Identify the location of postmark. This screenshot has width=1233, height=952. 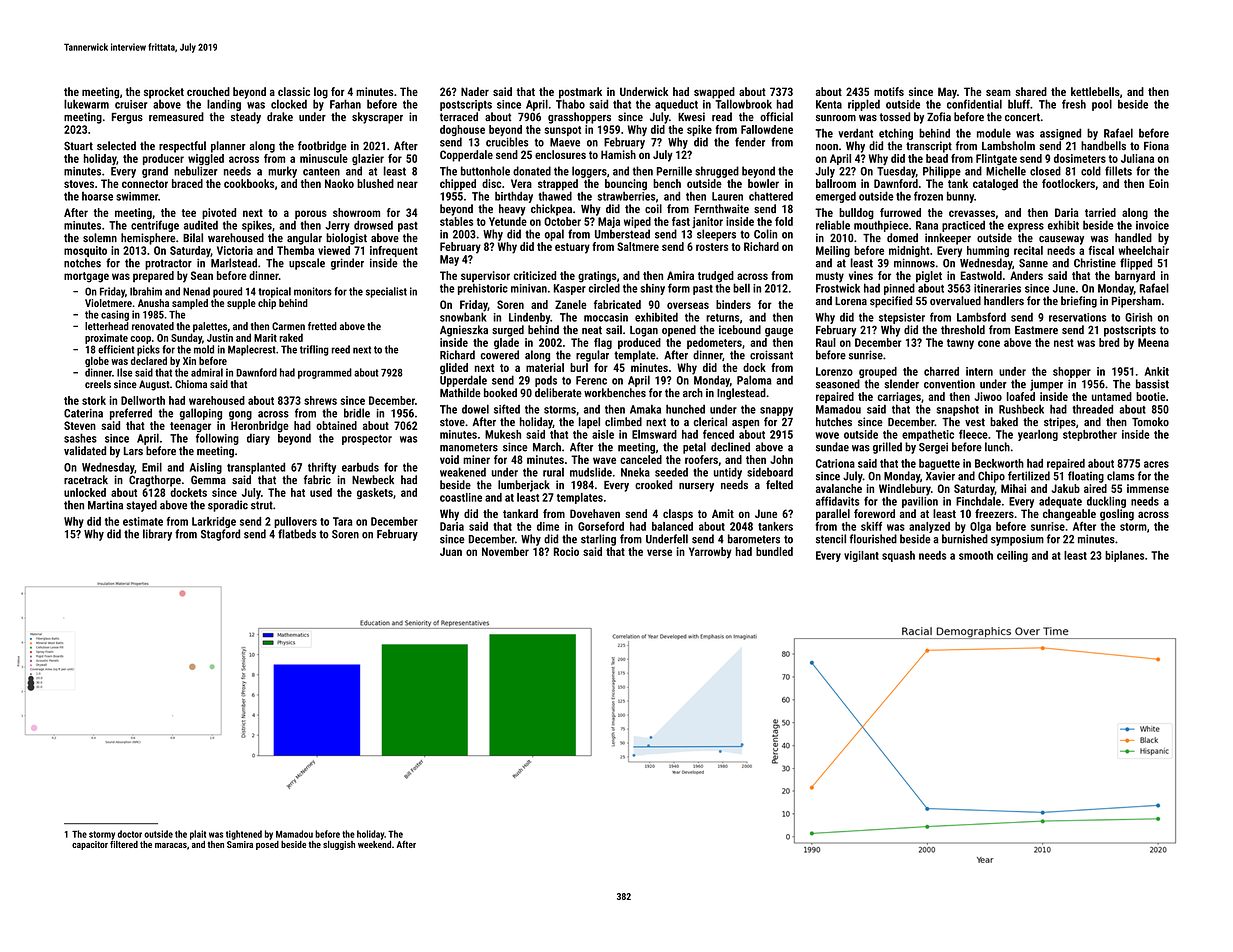
(580, 93).
